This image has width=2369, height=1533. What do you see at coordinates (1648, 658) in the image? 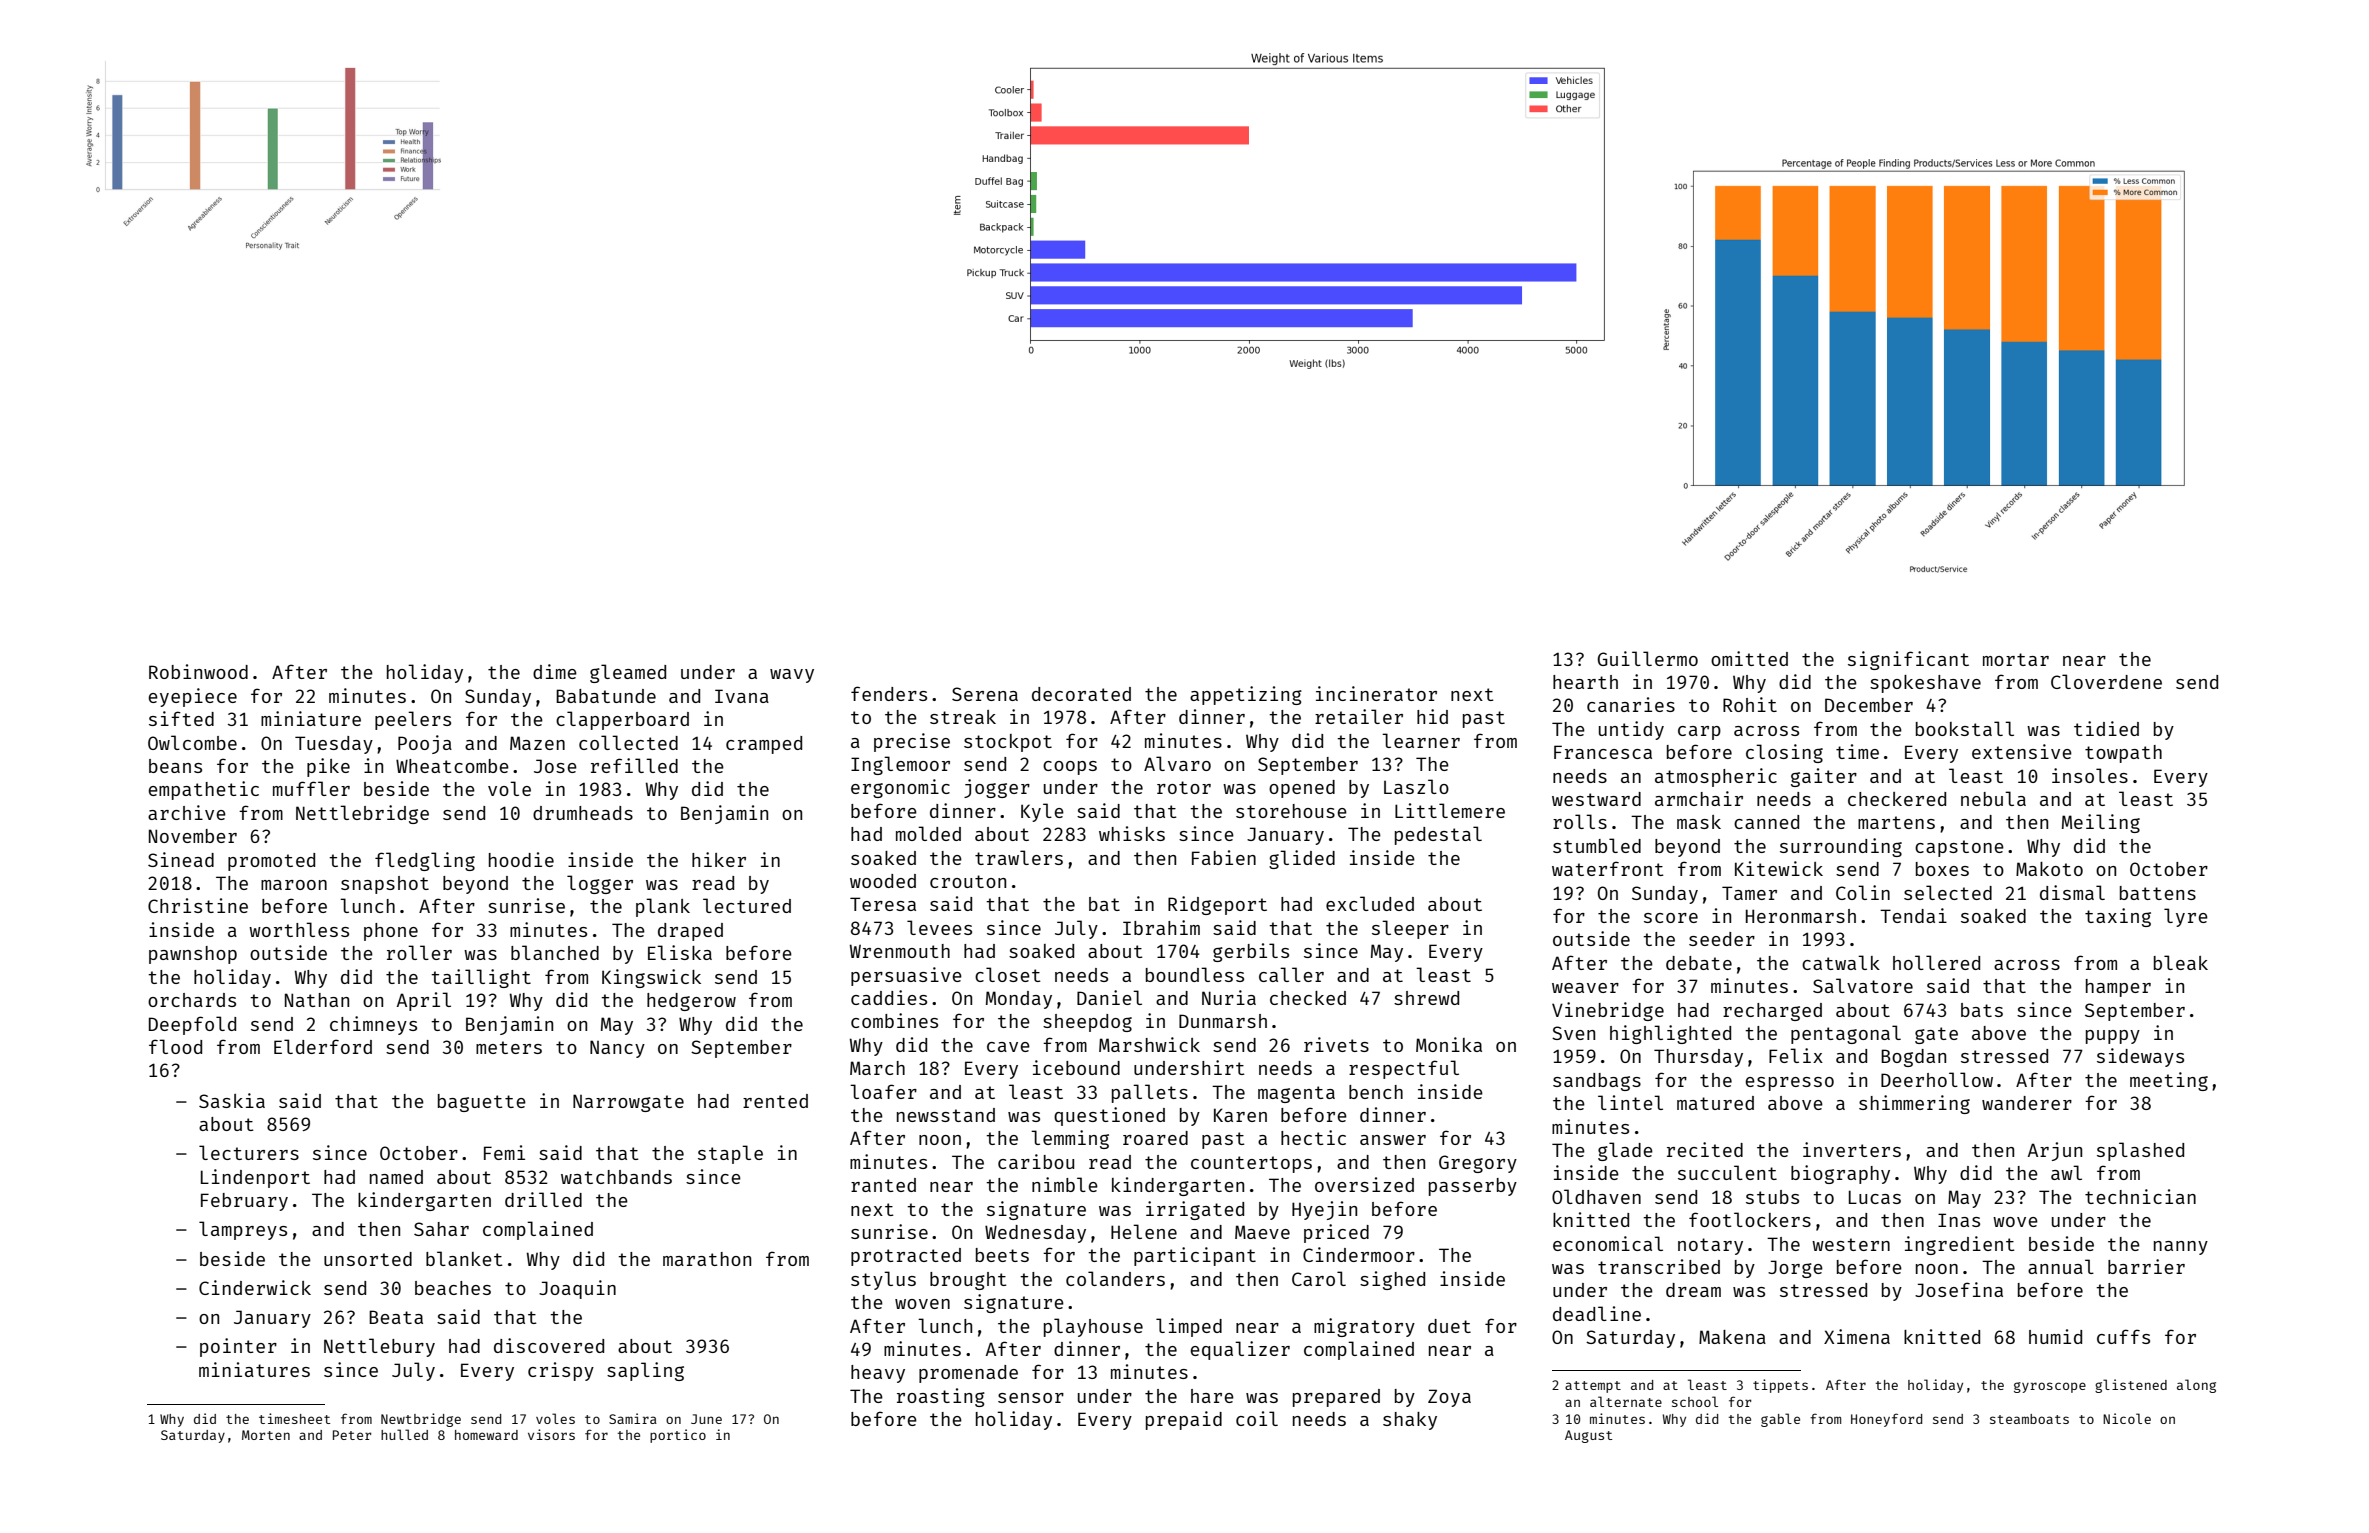
I see `Guillermo` at bounding box center [1648, 658].
